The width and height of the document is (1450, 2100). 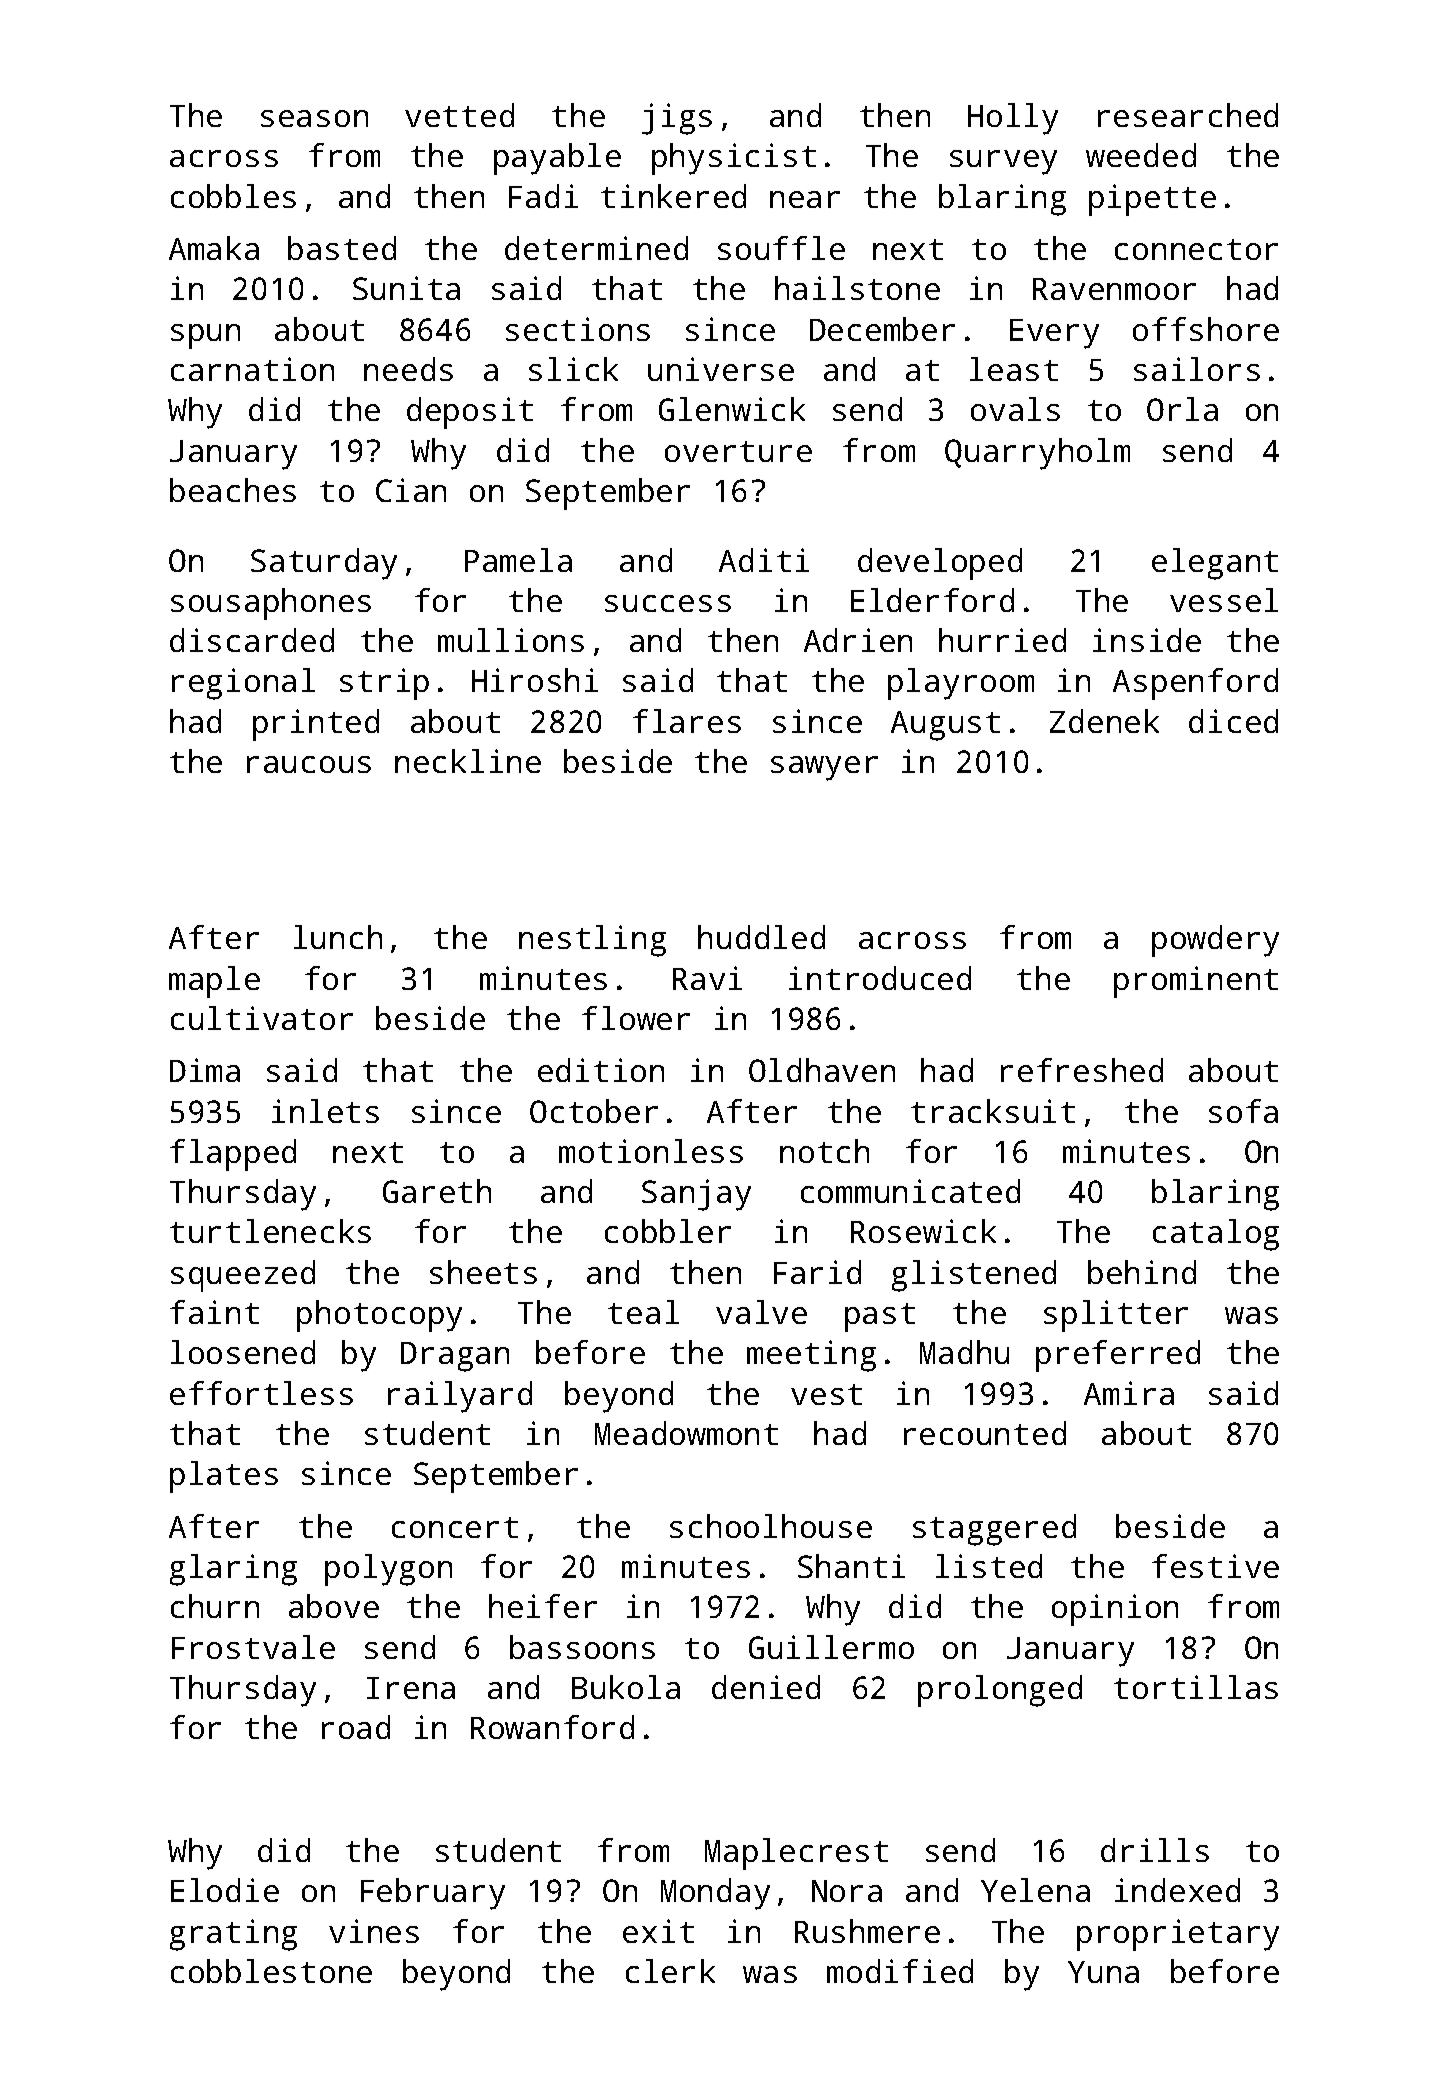 What do you see at coordinates (822, 1070) in the document?
I see `Oldhaven` at bounding box center [822, 1070].
